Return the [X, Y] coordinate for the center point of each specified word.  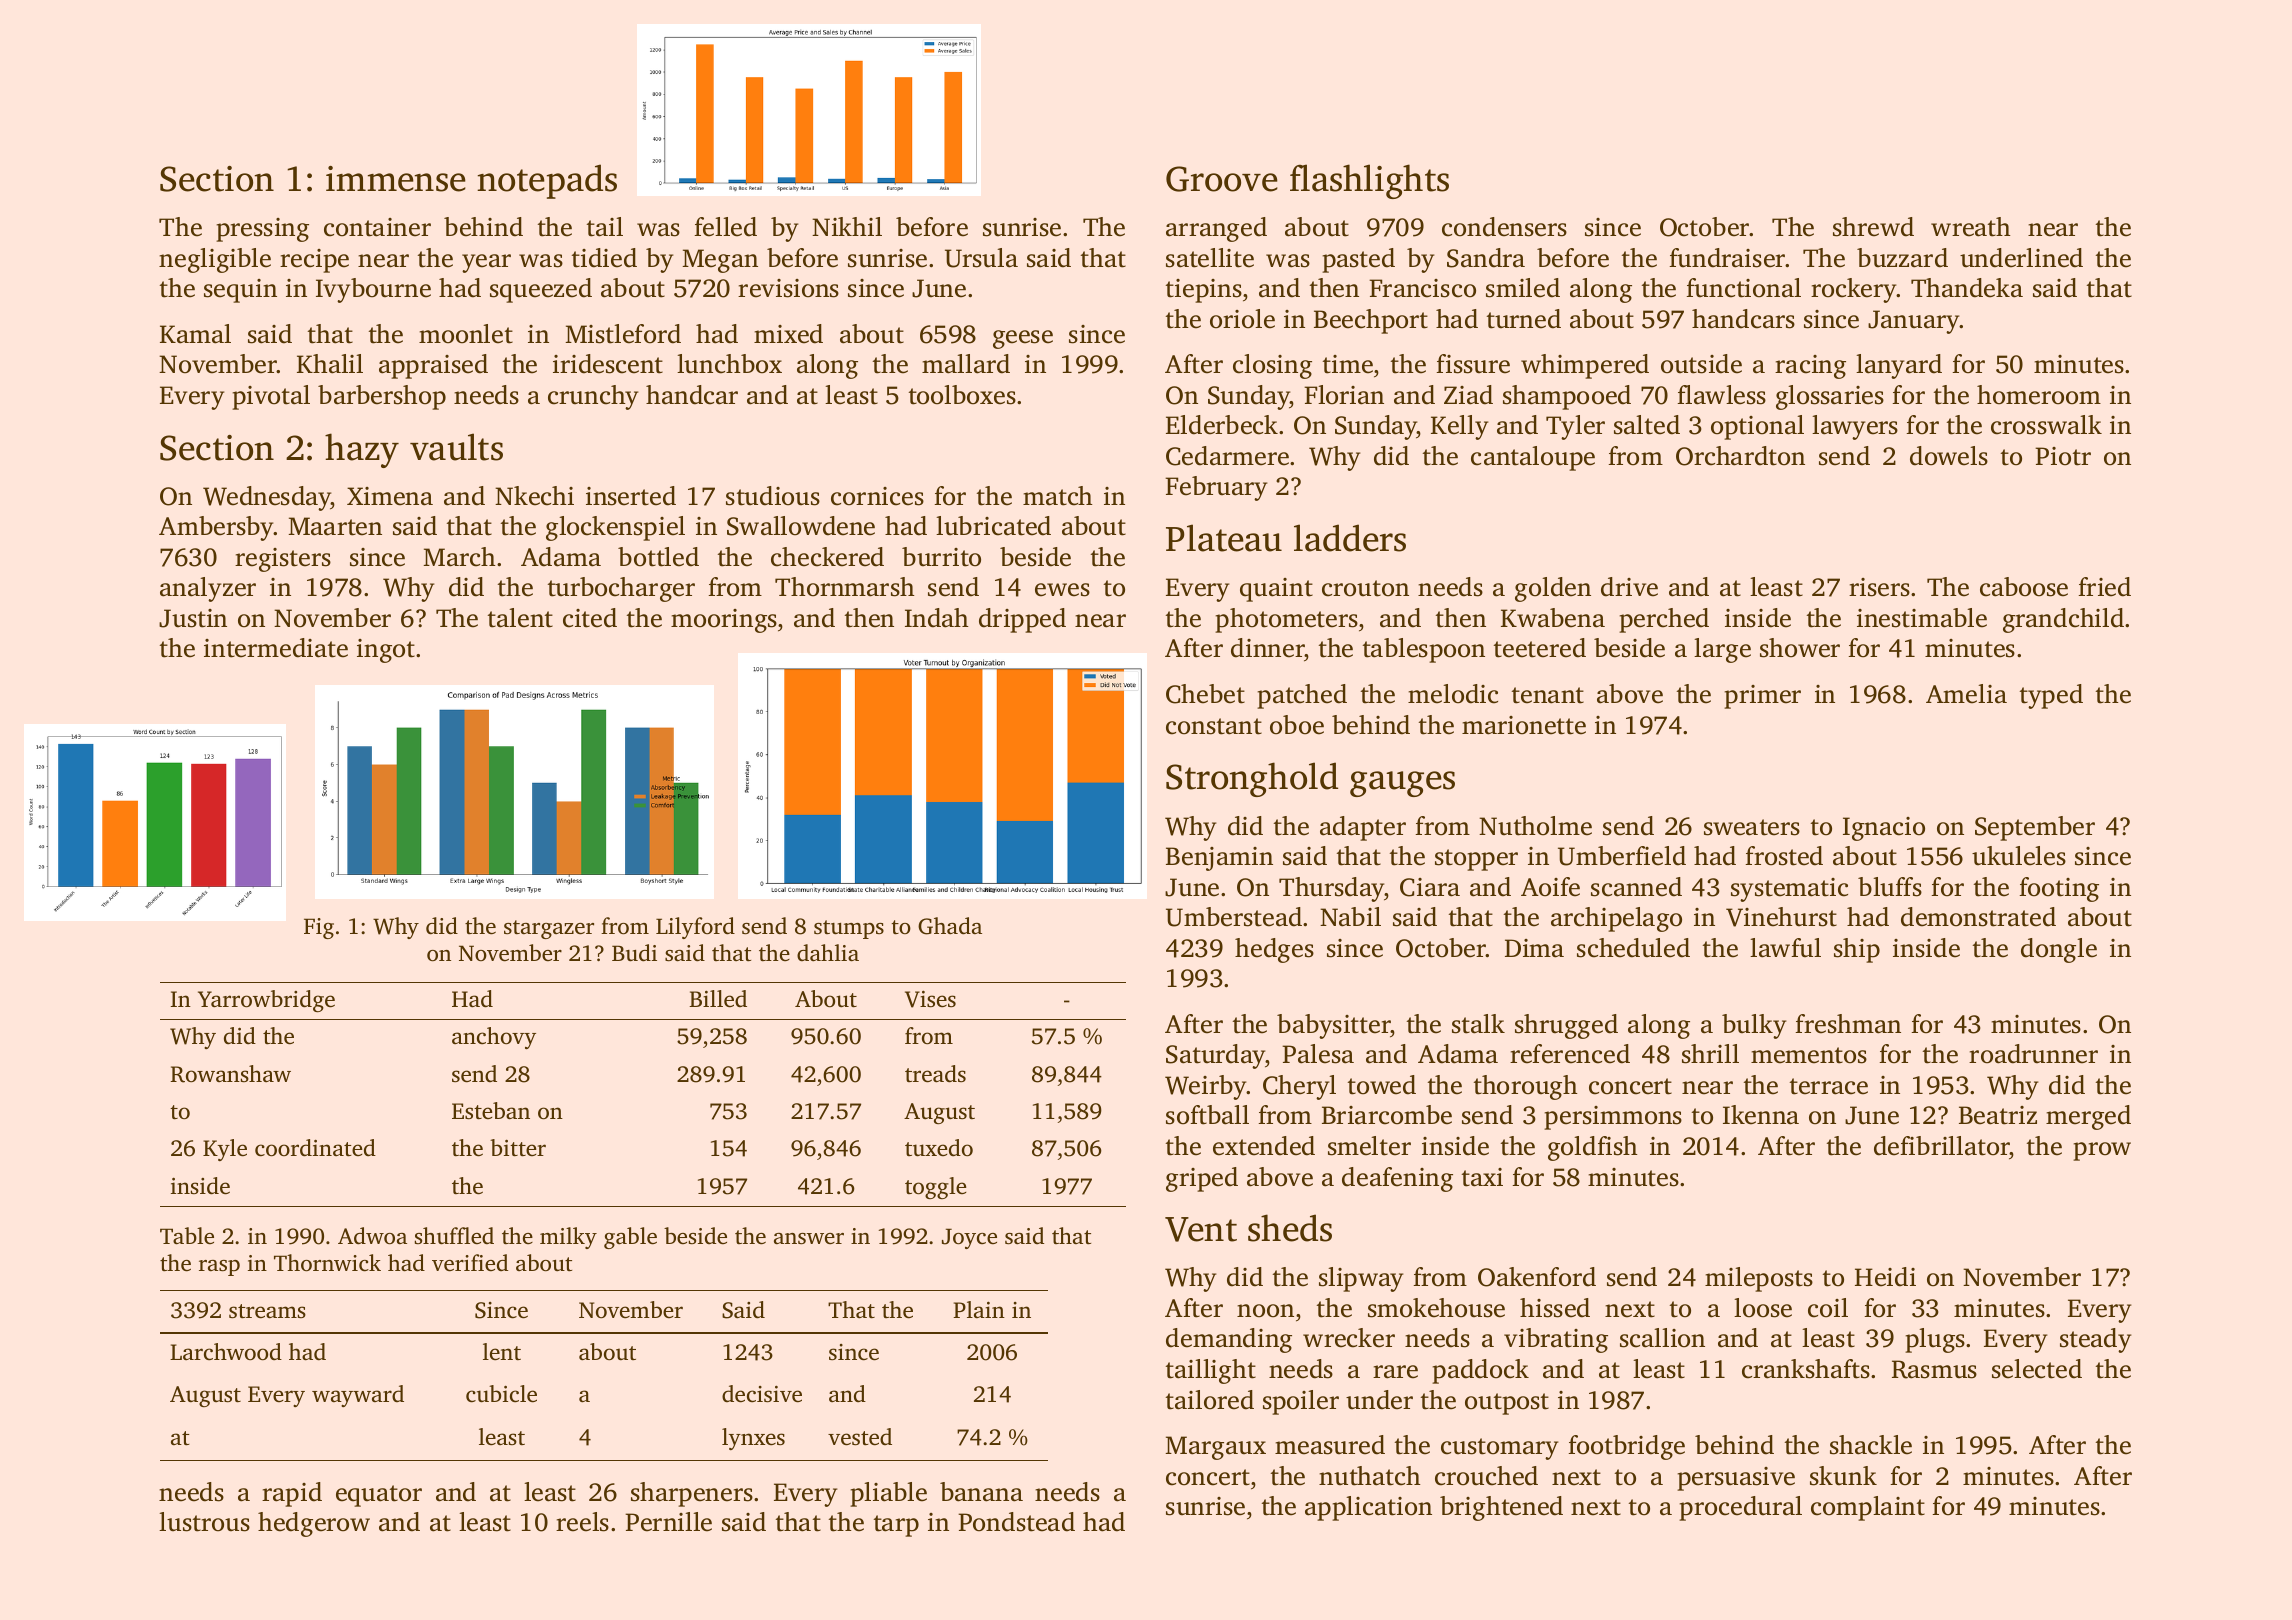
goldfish [1593, 1148]
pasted [1358, 260]
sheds [1290, 1228]
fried [2104, 587]
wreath [1971, 227]
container [377, 227]
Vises [930, 999]
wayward [358, 1396]
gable [630, 1238]
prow [2102, 1151]
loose [1763, 1308]
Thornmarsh [845, 587]
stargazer [549, 929]
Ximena [390, 496]
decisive [762, 1394]
